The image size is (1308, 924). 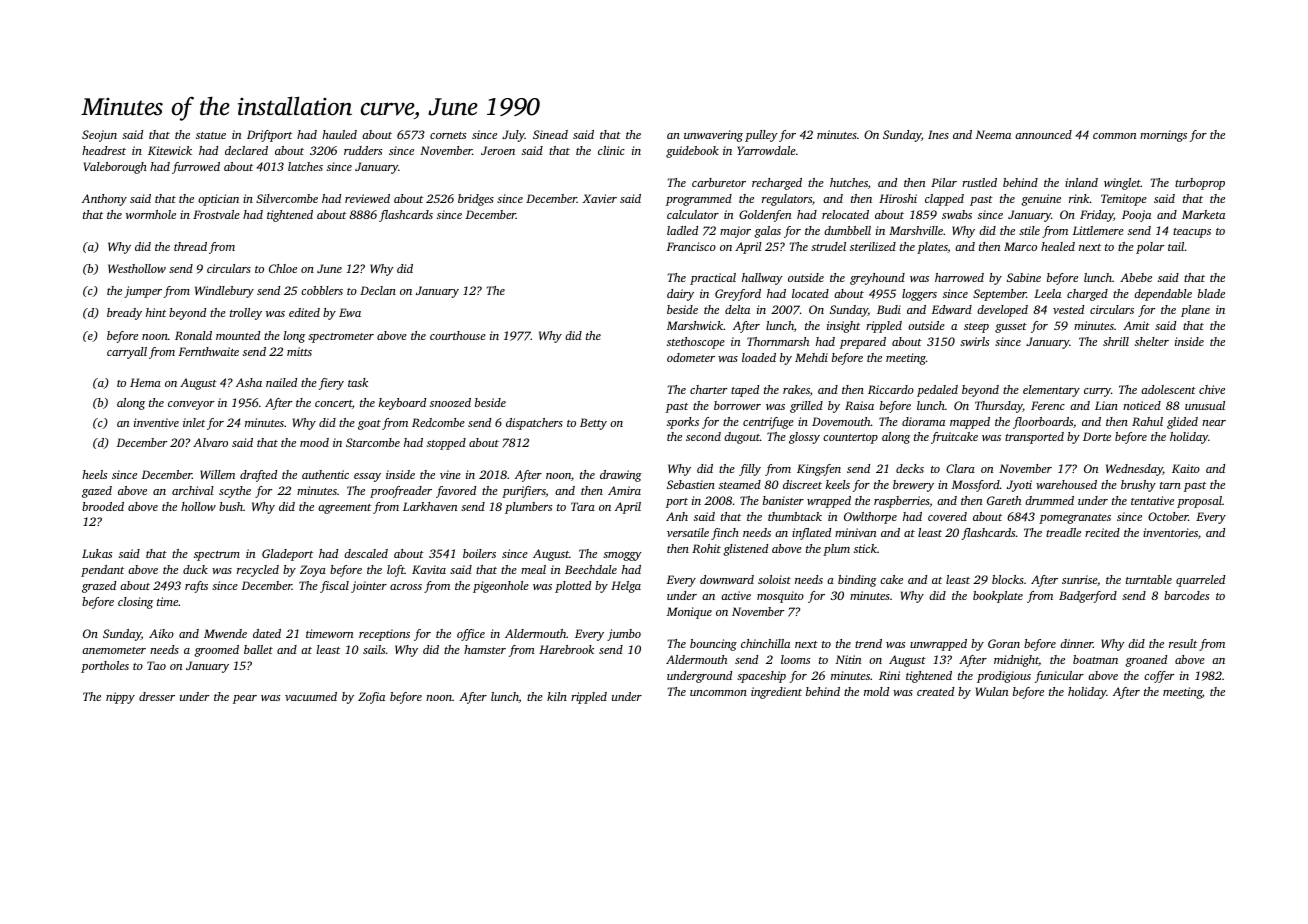 I want to click on hauled, so click(x=339, y=134).
